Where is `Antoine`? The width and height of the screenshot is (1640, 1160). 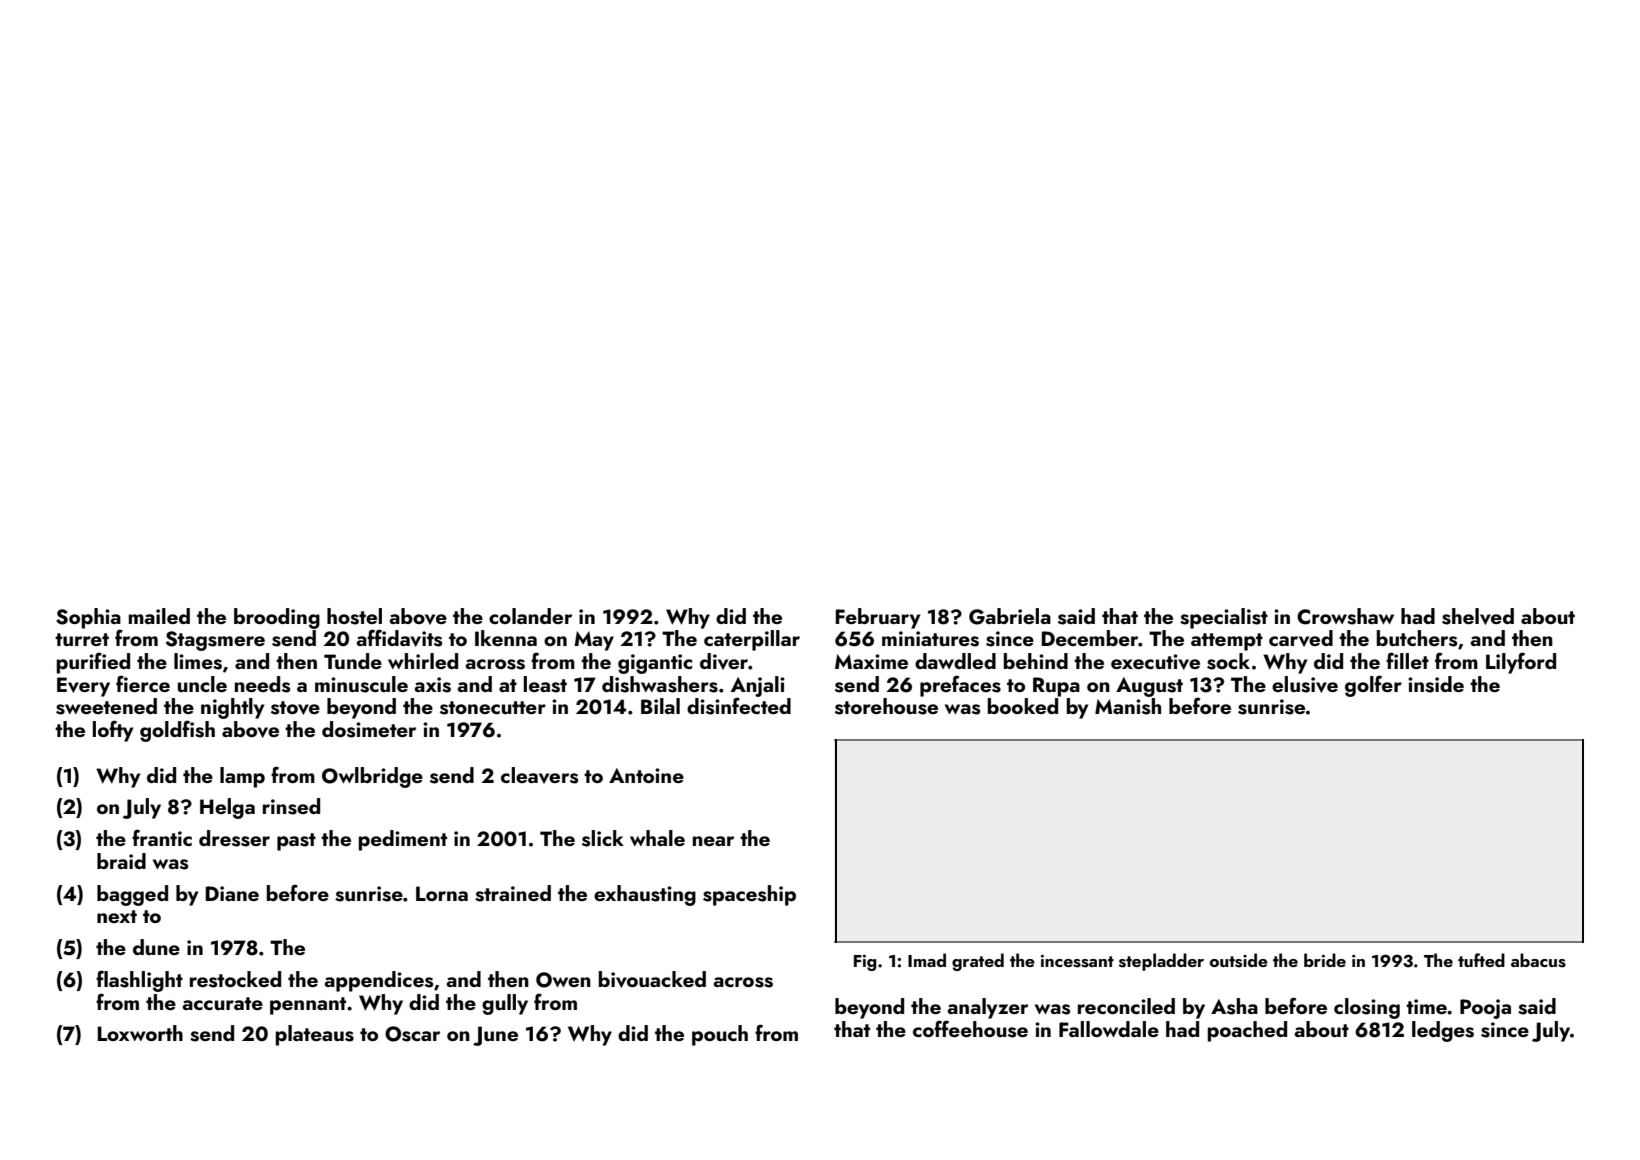
Antoine is located at coordinates (646, 775).
